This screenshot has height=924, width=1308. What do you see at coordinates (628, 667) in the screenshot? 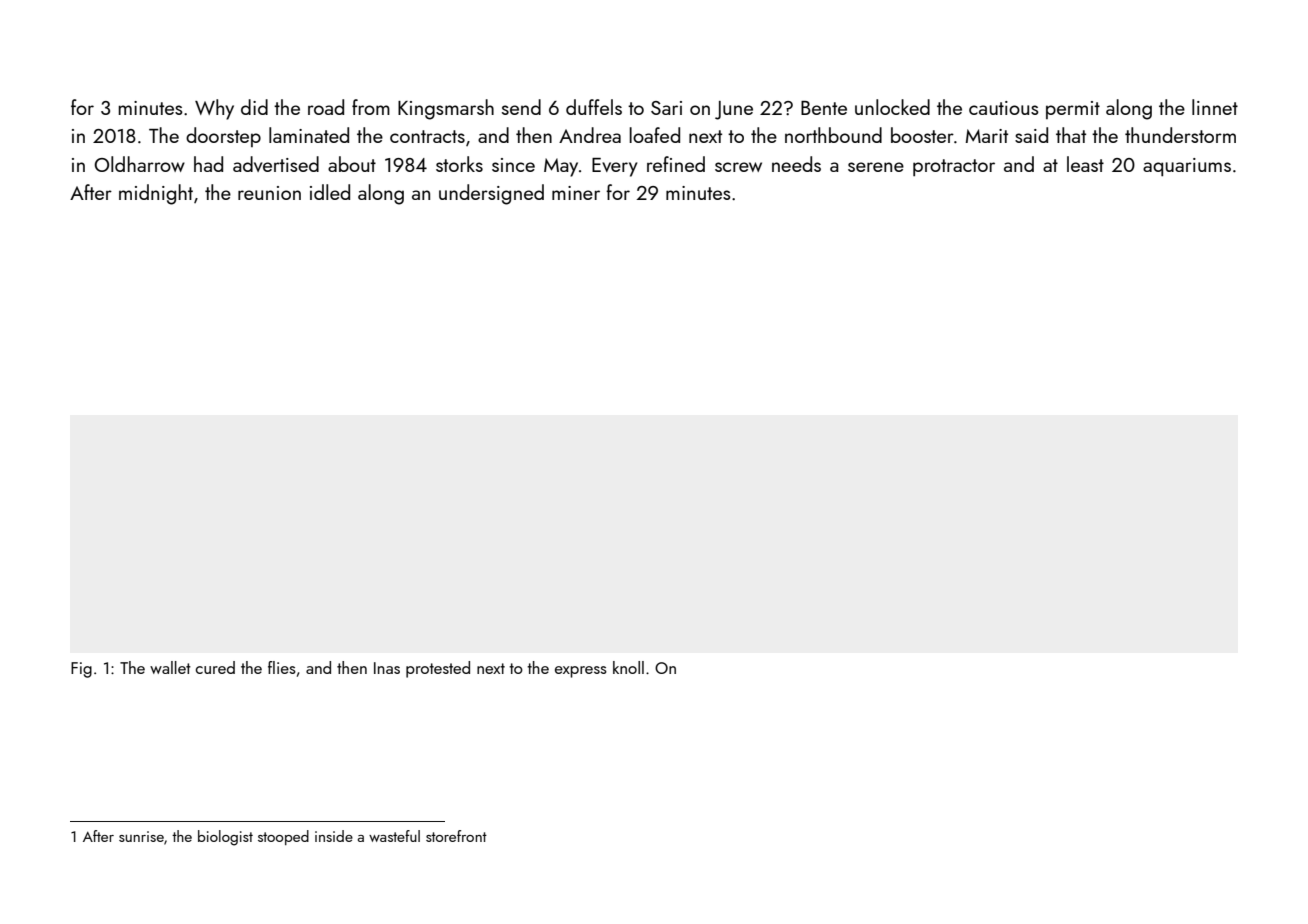
I see `knoll` at bounding box center [628, 667].
